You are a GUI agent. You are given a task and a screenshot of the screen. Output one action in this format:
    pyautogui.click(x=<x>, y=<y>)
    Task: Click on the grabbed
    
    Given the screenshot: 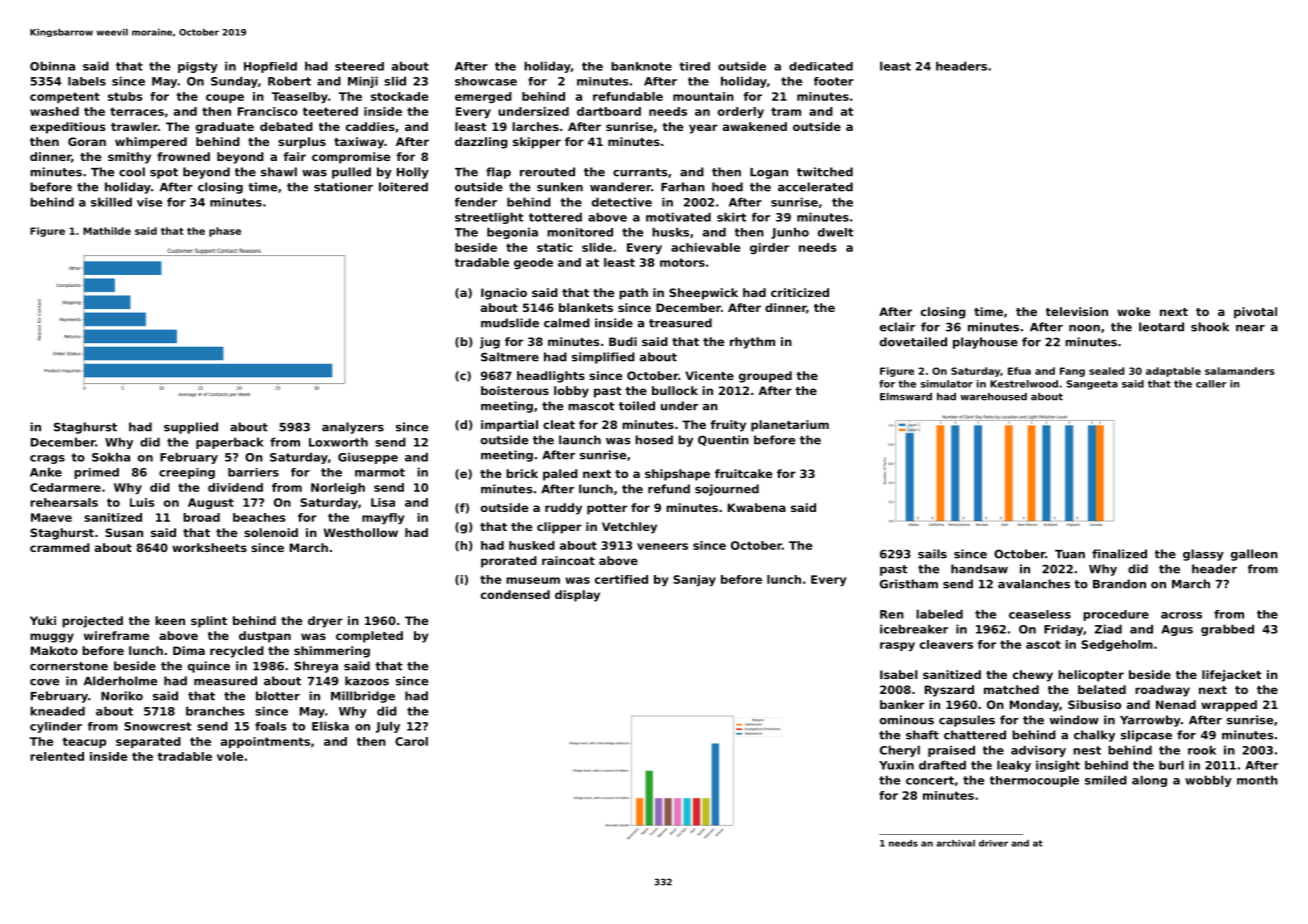 What is the action you would take?
    pyautogui.click(x=1227, y=630)
